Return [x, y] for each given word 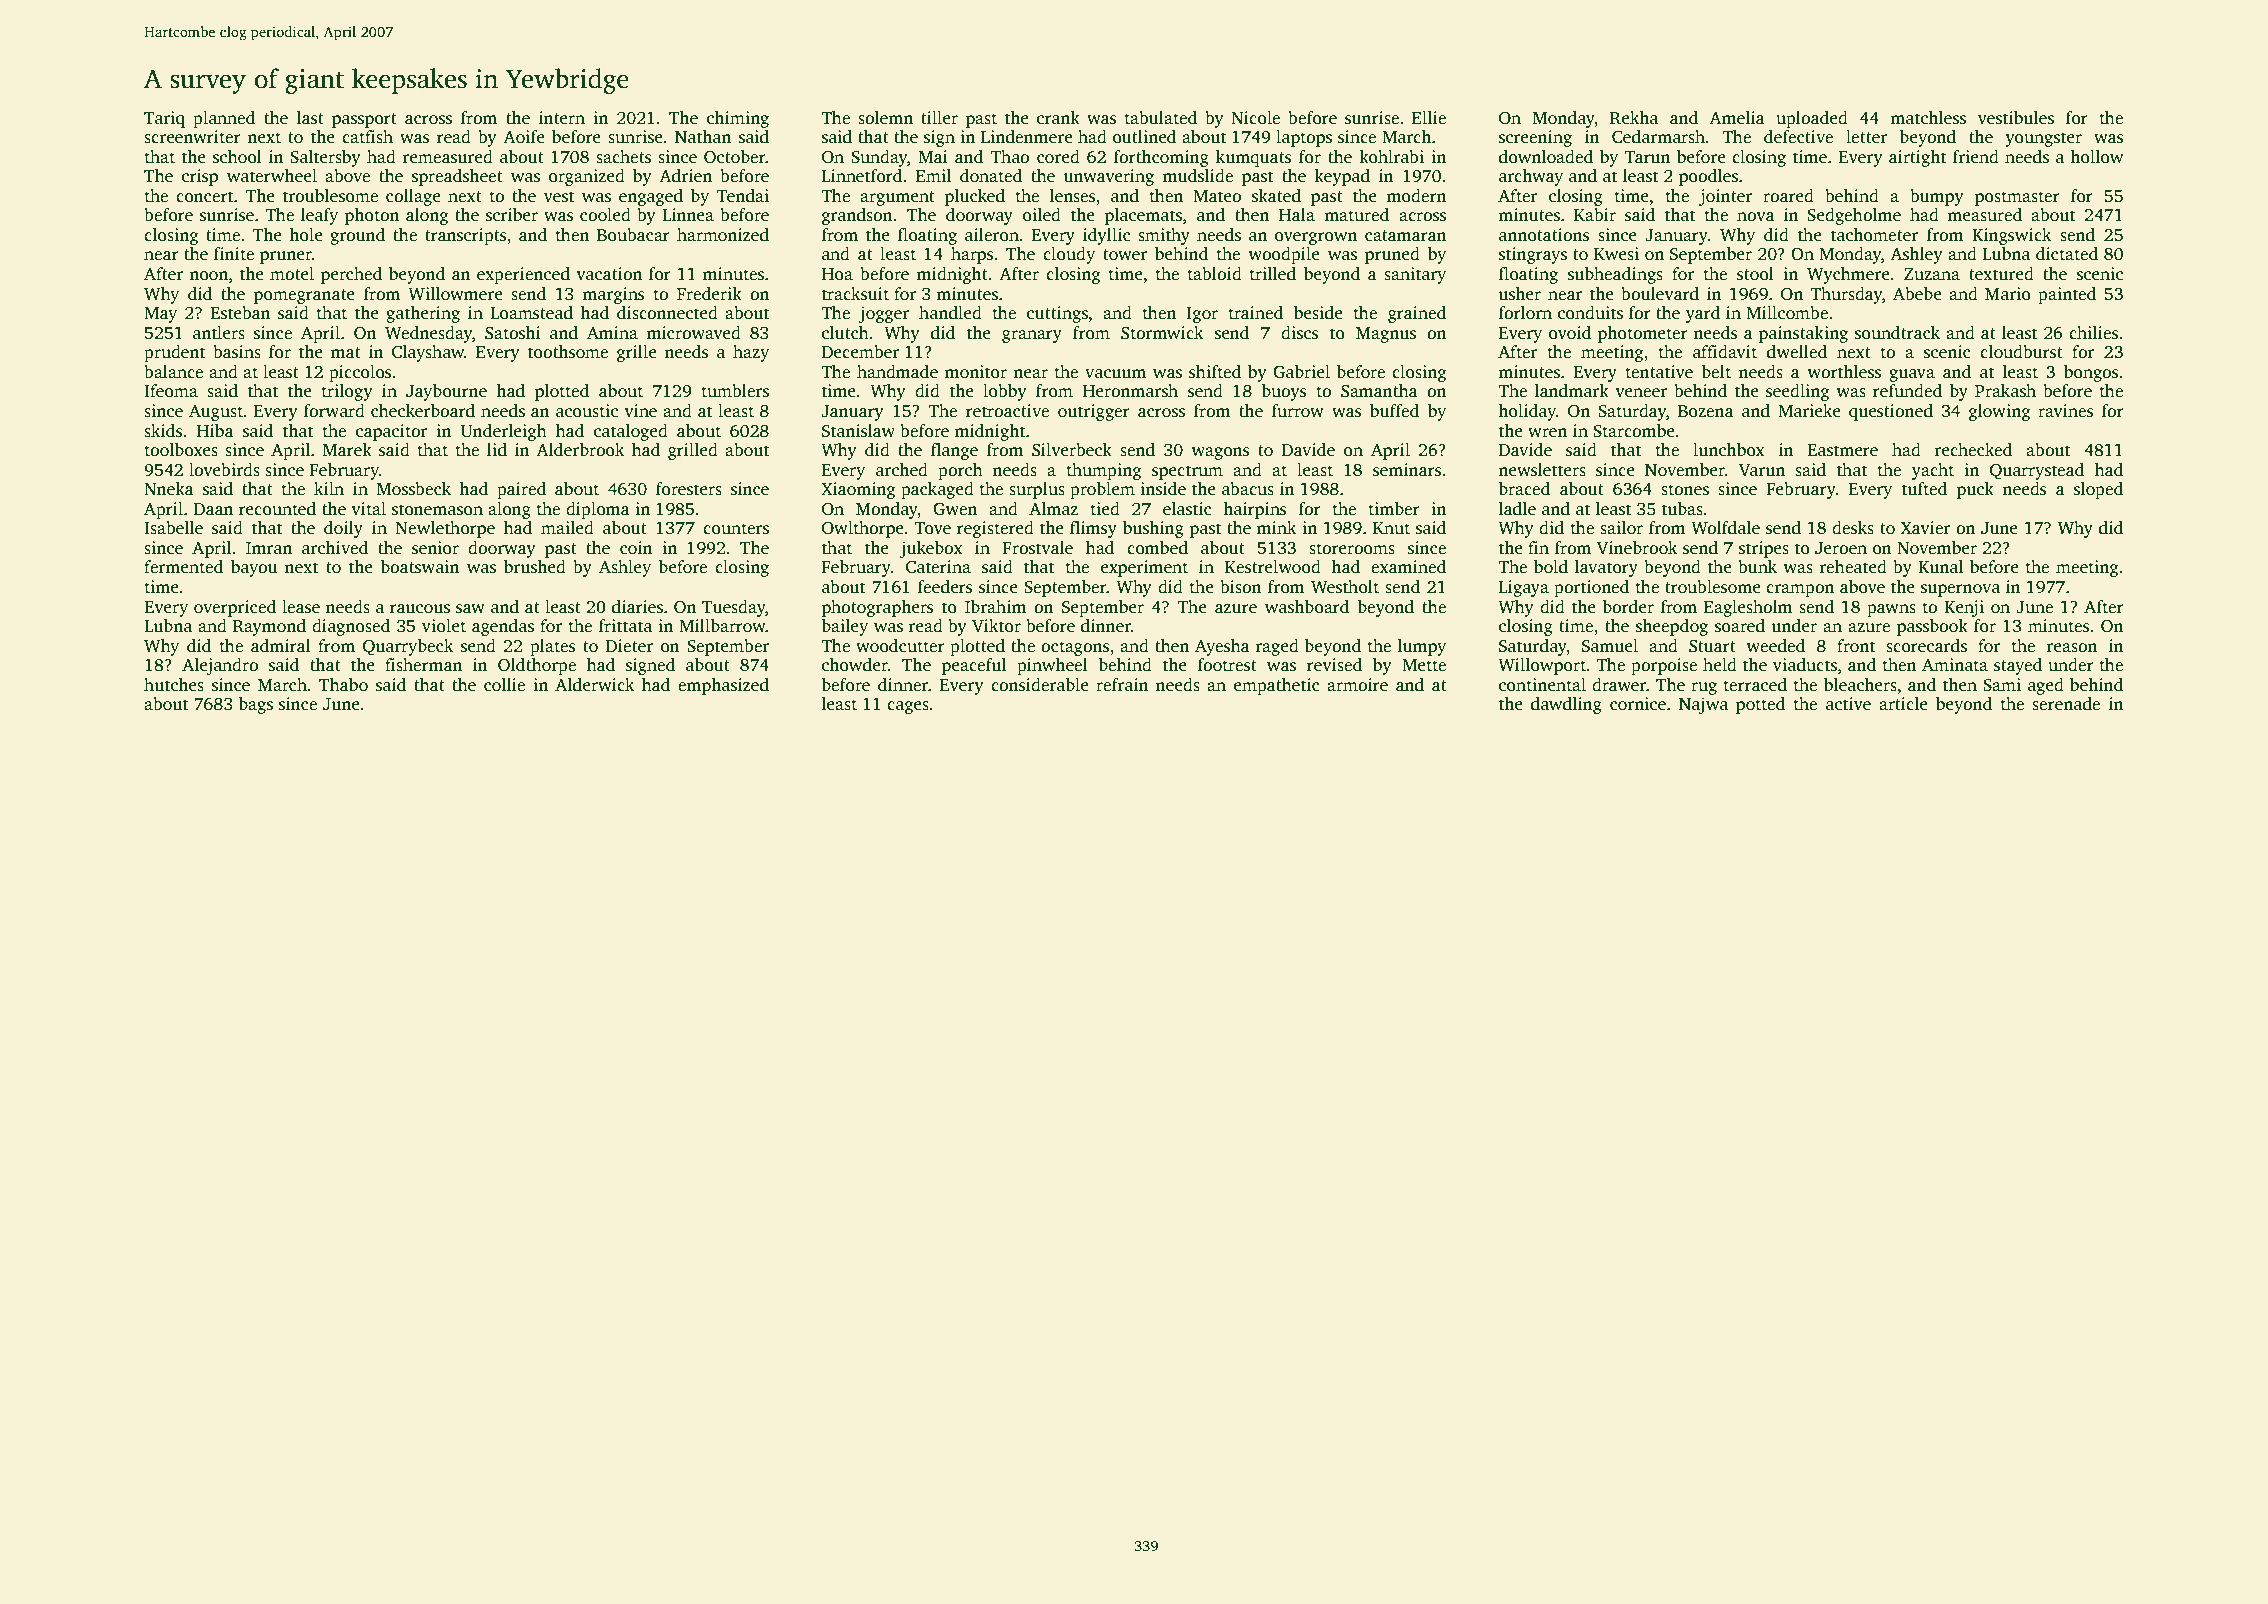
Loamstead [531, 313]
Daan [213, 509]
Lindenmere [1027, 137]
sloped [2098, 490]
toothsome [568, 352]
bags [256, 705]
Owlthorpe [863, 529]
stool [1755, 274]
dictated [2067, 254]
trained [1255, 313]
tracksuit [855, 294]
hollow [2096, 157]
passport [364, 120]
